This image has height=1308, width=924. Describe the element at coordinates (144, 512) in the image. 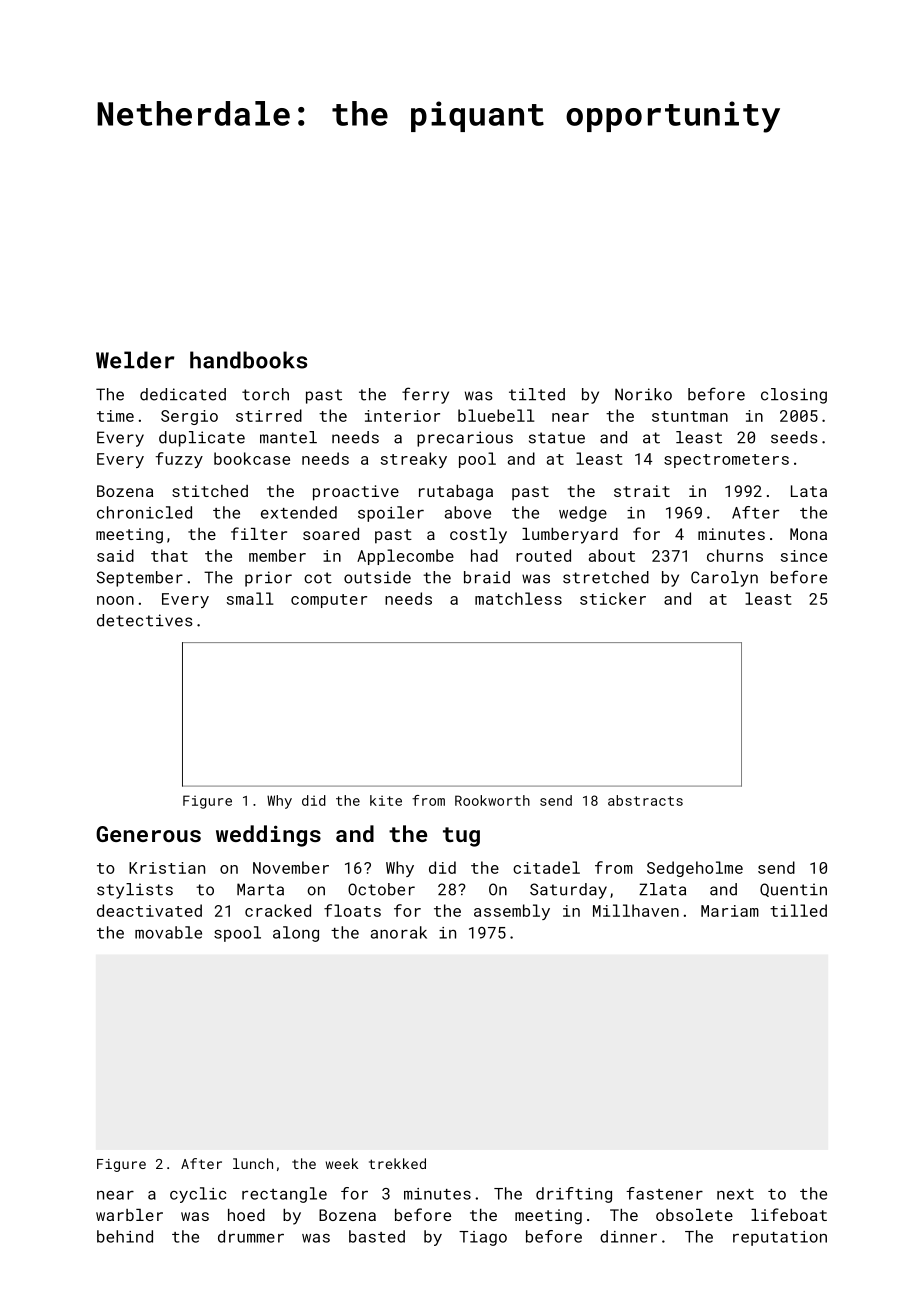

I see `chronicled` at that location.
